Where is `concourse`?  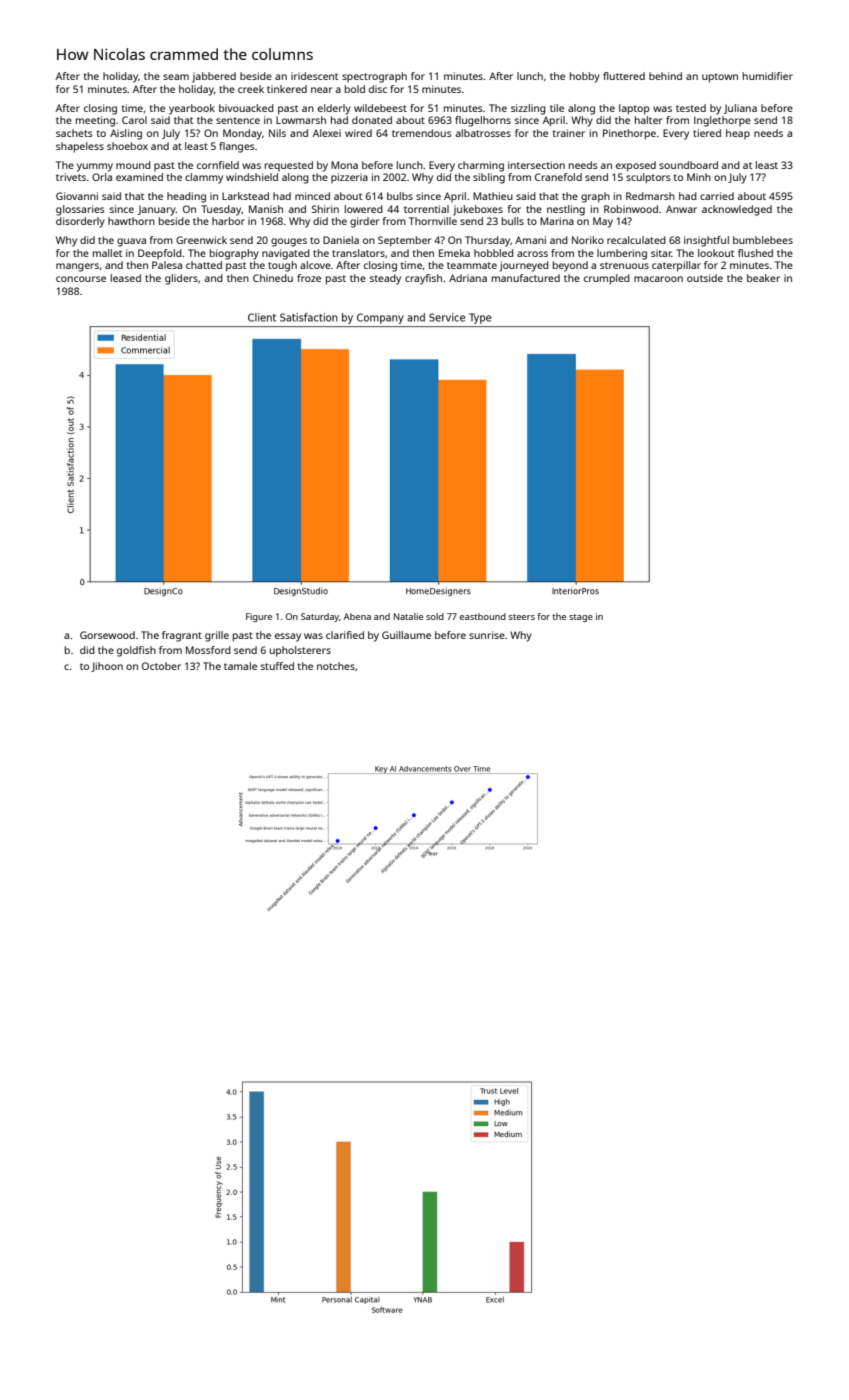
concourse is located at coordinates (81, 279).
